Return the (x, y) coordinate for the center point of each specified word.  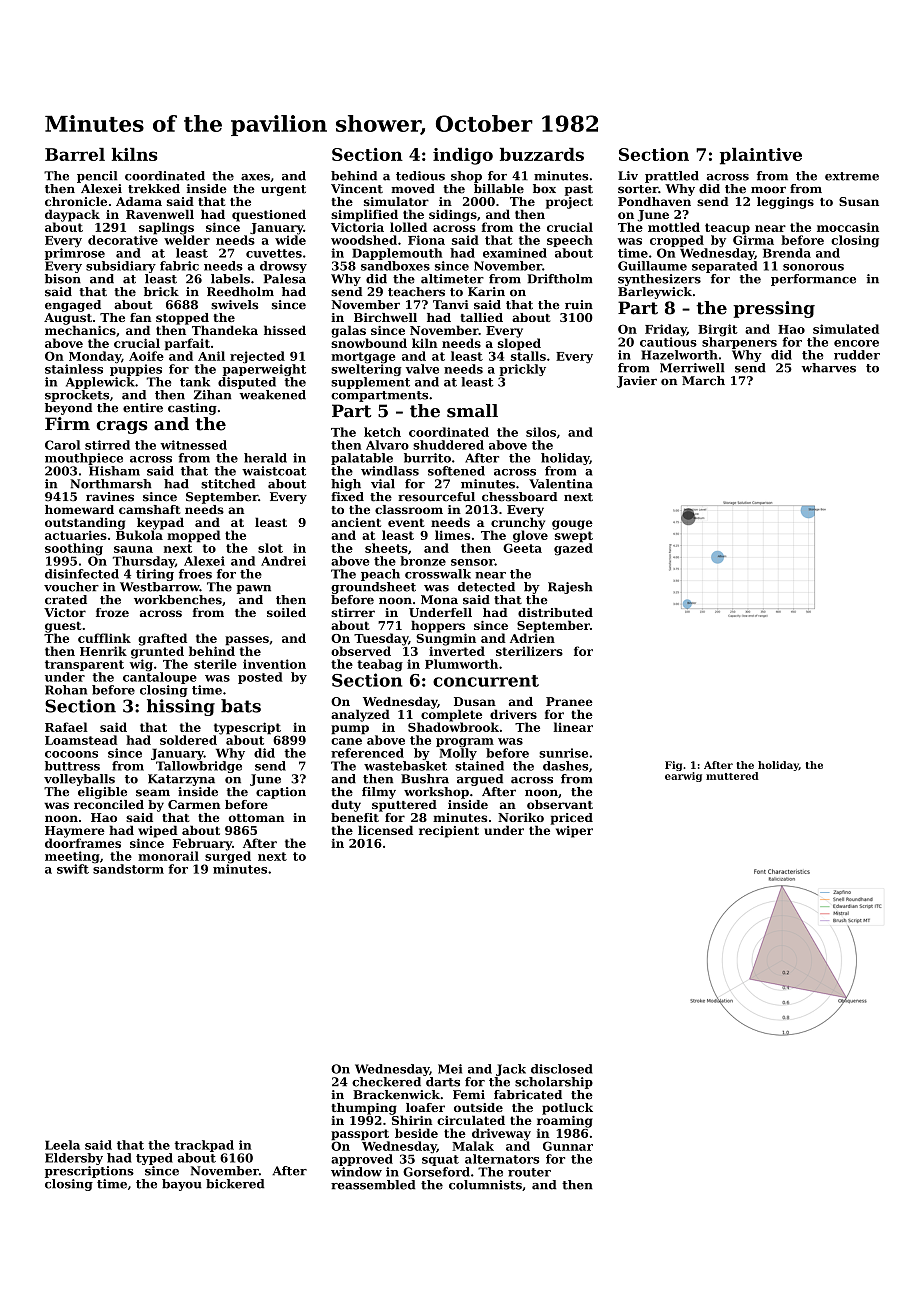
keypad (160, 523)
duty (346, 806)
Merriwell (692, 368)
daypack (72, 215)
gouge (572, 525)
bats (241, 706)
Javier (637, 382)
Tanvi (451, 305)
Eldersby (74, 1159)
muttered (732, 776)
